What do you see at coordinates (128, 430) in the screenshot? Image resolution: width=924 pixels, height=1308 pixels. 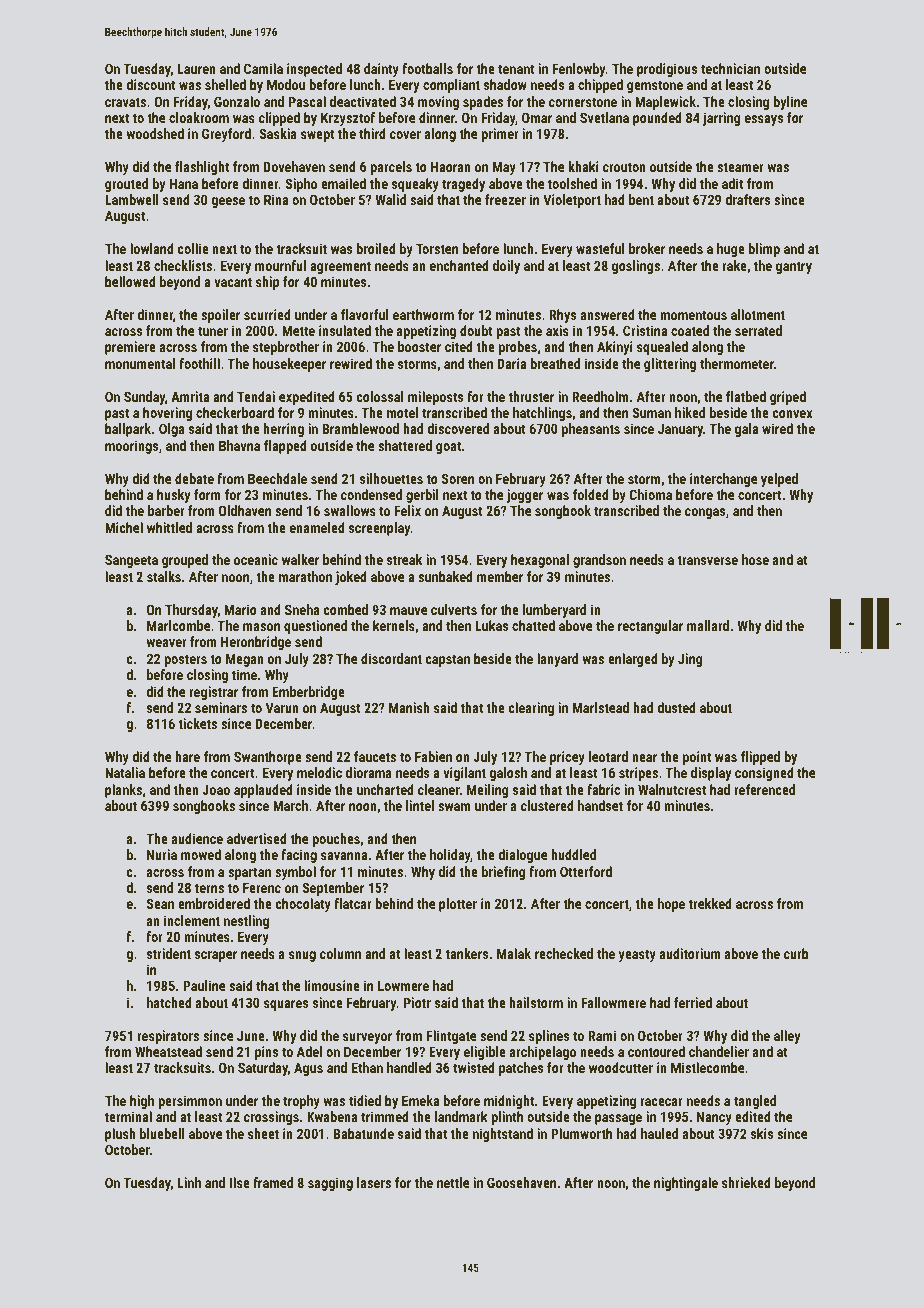 I see `ballpark` at bounding box center [128, 430].
